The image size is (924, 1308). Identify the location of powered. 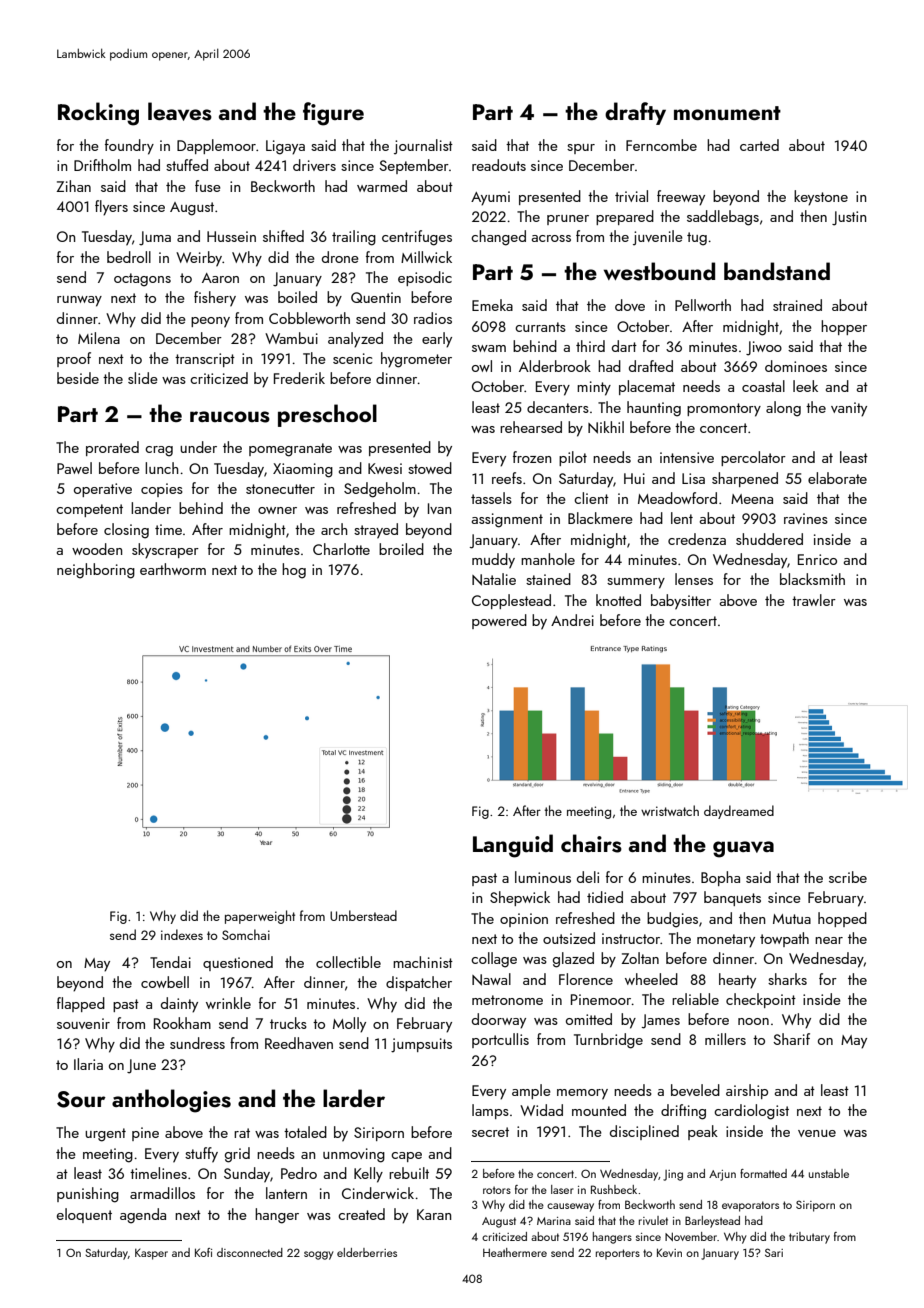
(499, 621).
